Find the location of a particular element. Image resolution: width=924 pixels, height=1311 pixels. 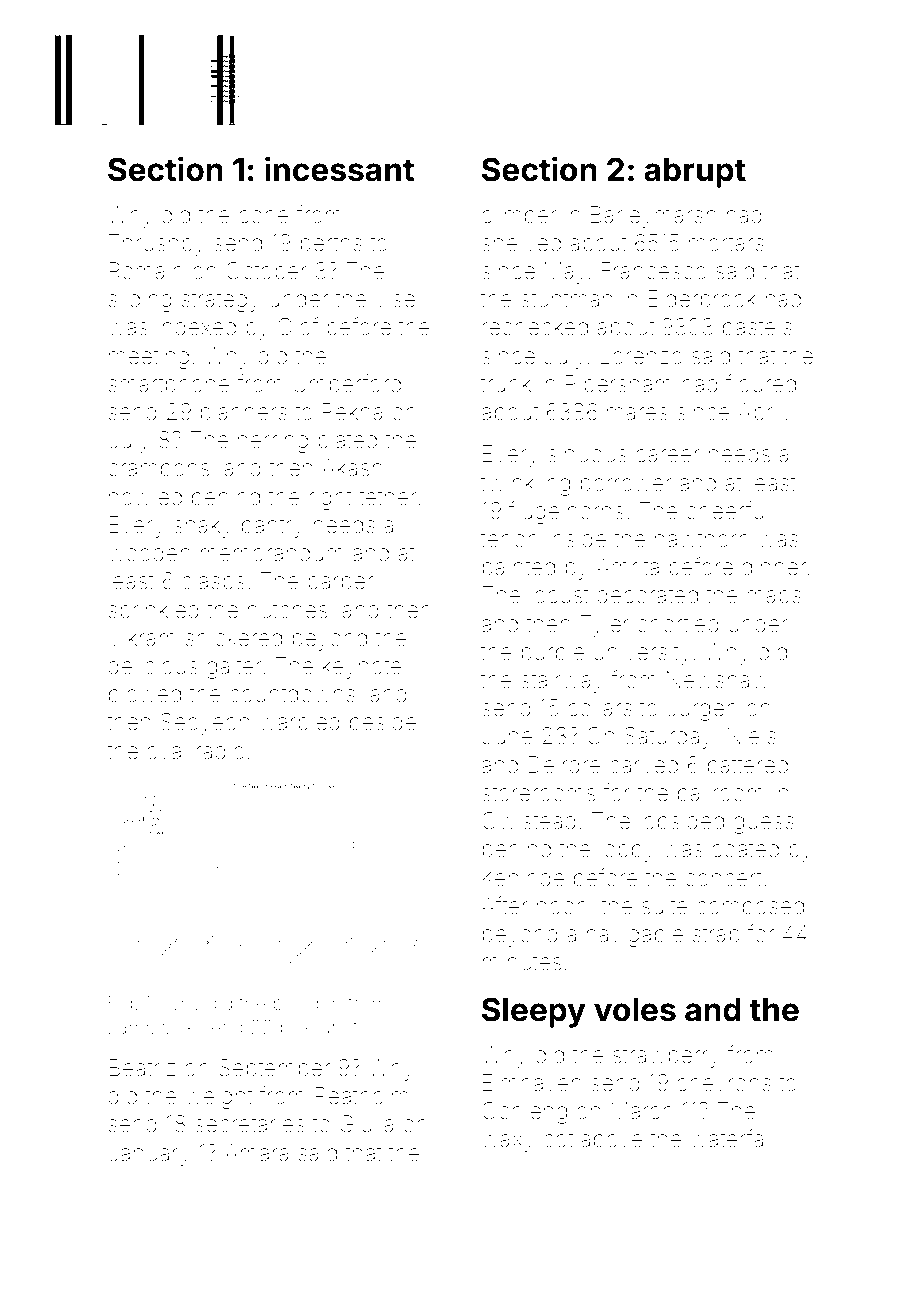

hawthorn is located at coordinates (702, 539).
